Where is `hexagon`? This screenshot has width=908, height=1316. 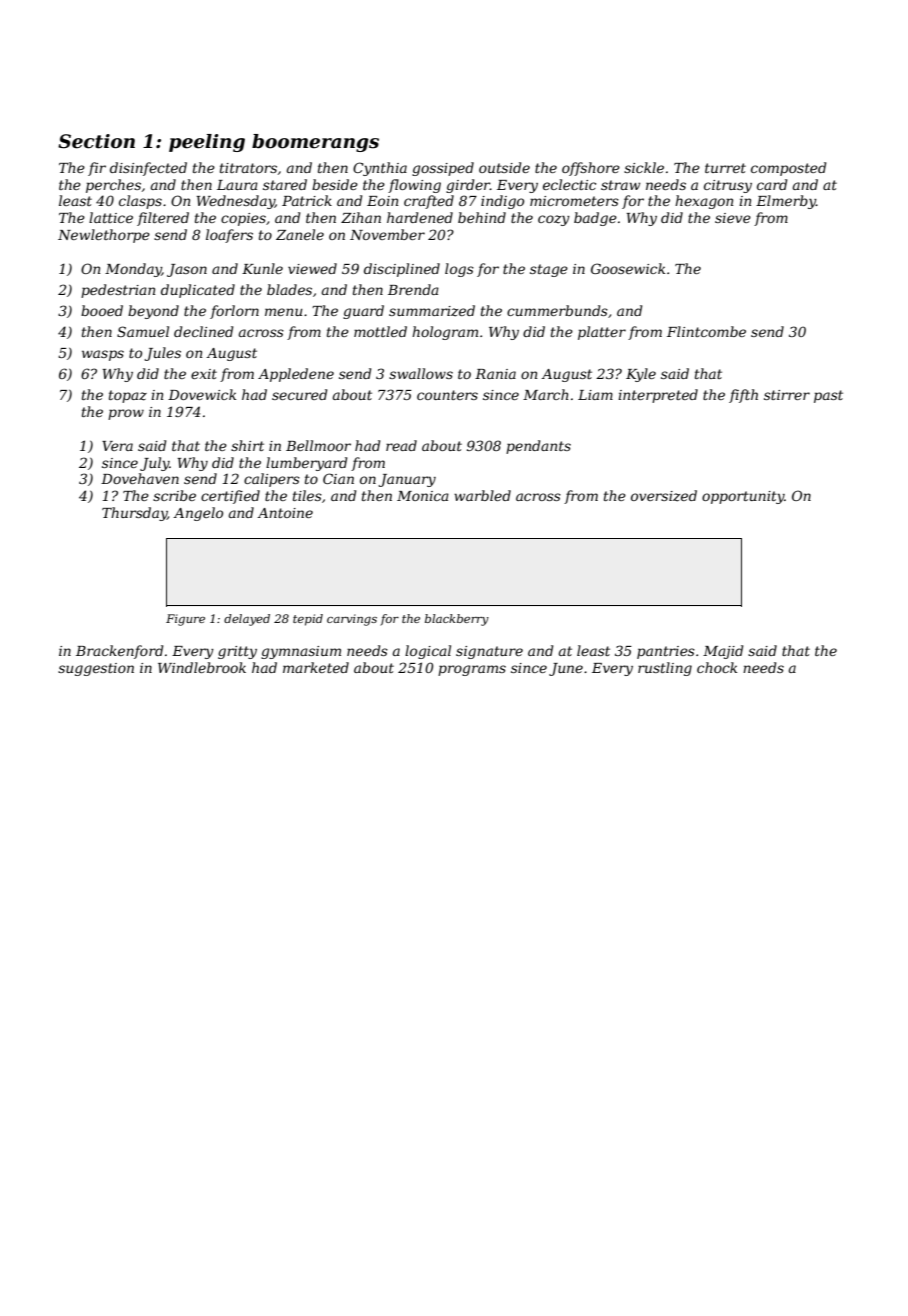 hexagon is located at coordinates (704, 202).
